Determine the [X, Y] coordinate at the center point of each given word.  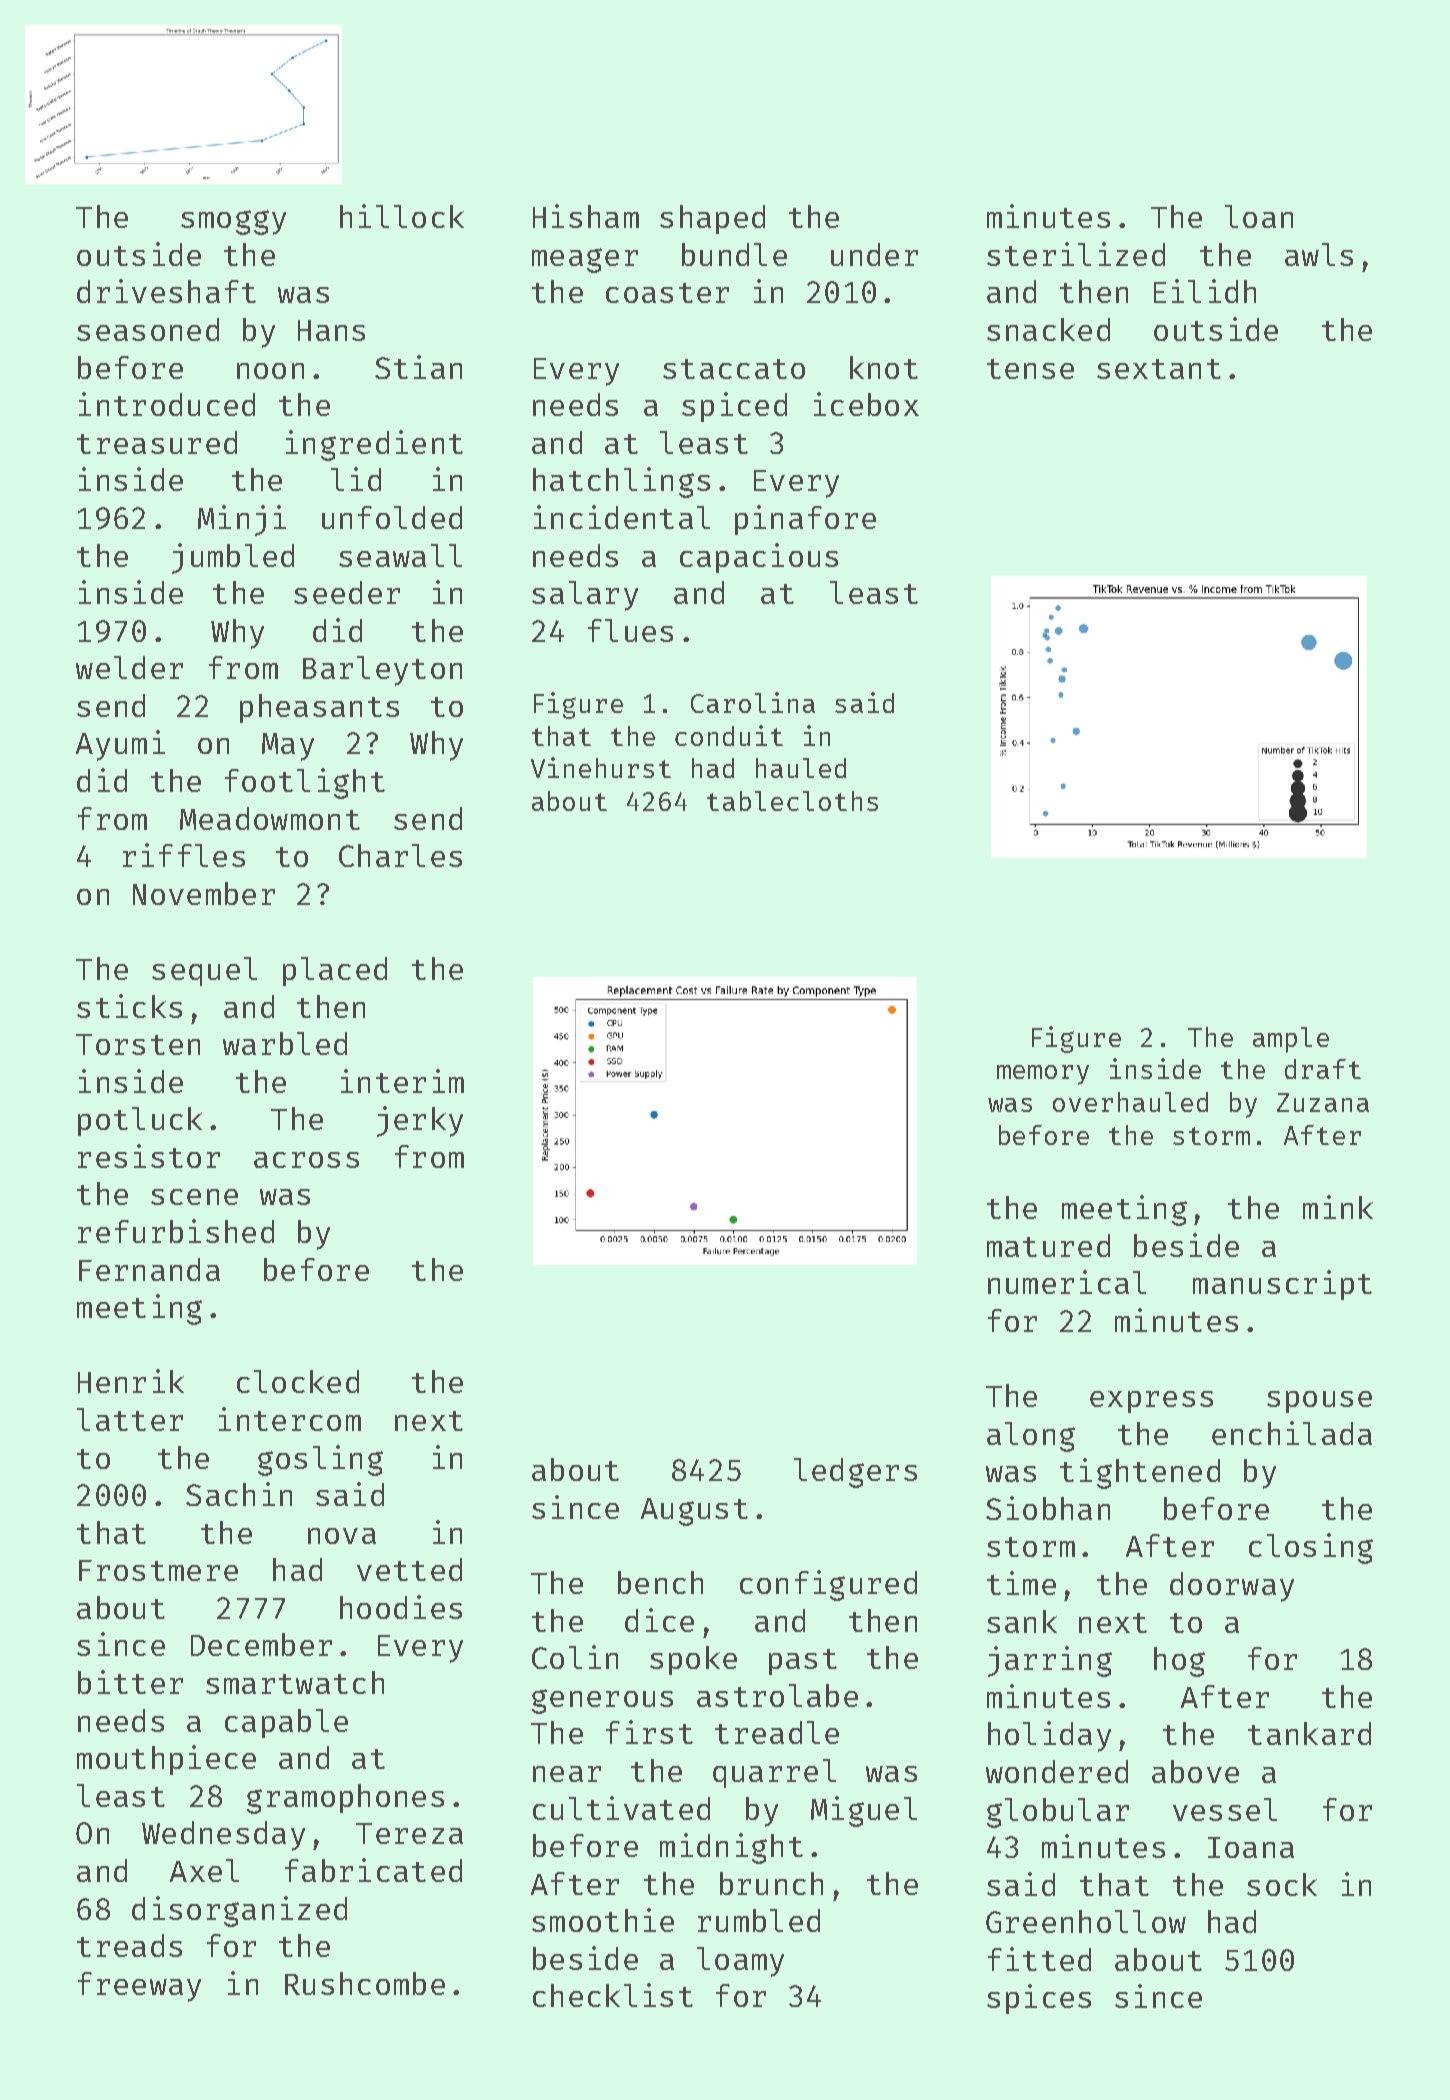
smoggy [233, 222]
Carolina [753, 702]
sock [1282, 1884]
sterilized [1076, 254]
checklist [613, 1995]
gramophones [345, 1799]
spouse [1319, 1402]
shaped [712, 219]
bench [660, 1582]
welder [129, 667]
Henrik [131, 1381]
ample [1291, 1040]
